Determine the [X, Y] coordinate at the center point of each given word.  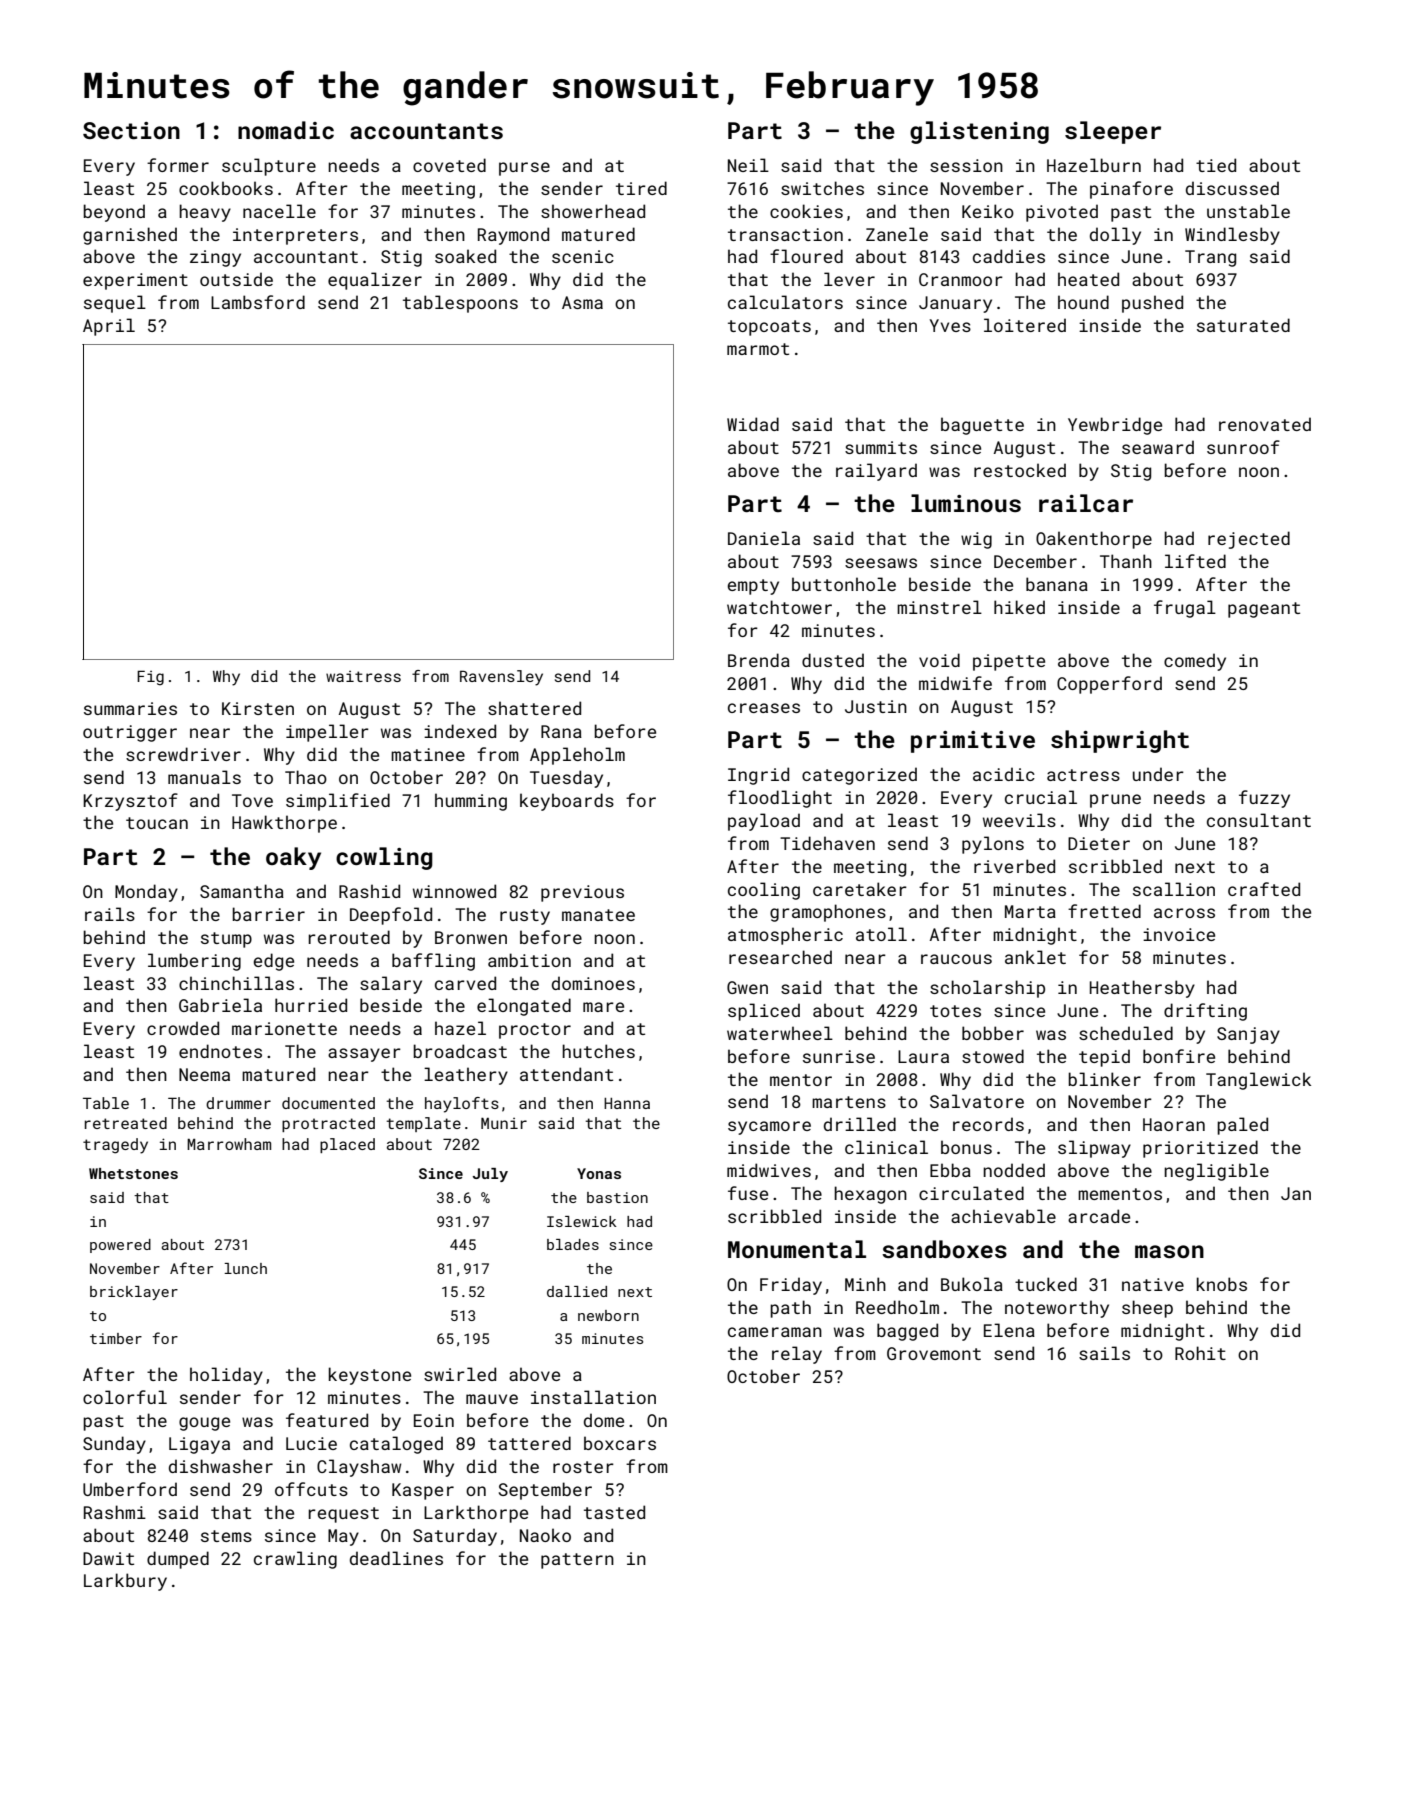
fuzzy [1264, 799]
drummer [238, 1103]
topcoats [769, 328]
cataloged [396, 1445]
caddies [1009, 256]
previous [582, 893]
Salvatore [977, 1101]
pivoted [1062, 213]
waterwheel [780, 1033]
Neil [748, 165]
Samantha [242, 891]
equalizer [375, 281]
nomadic [286, 130]
